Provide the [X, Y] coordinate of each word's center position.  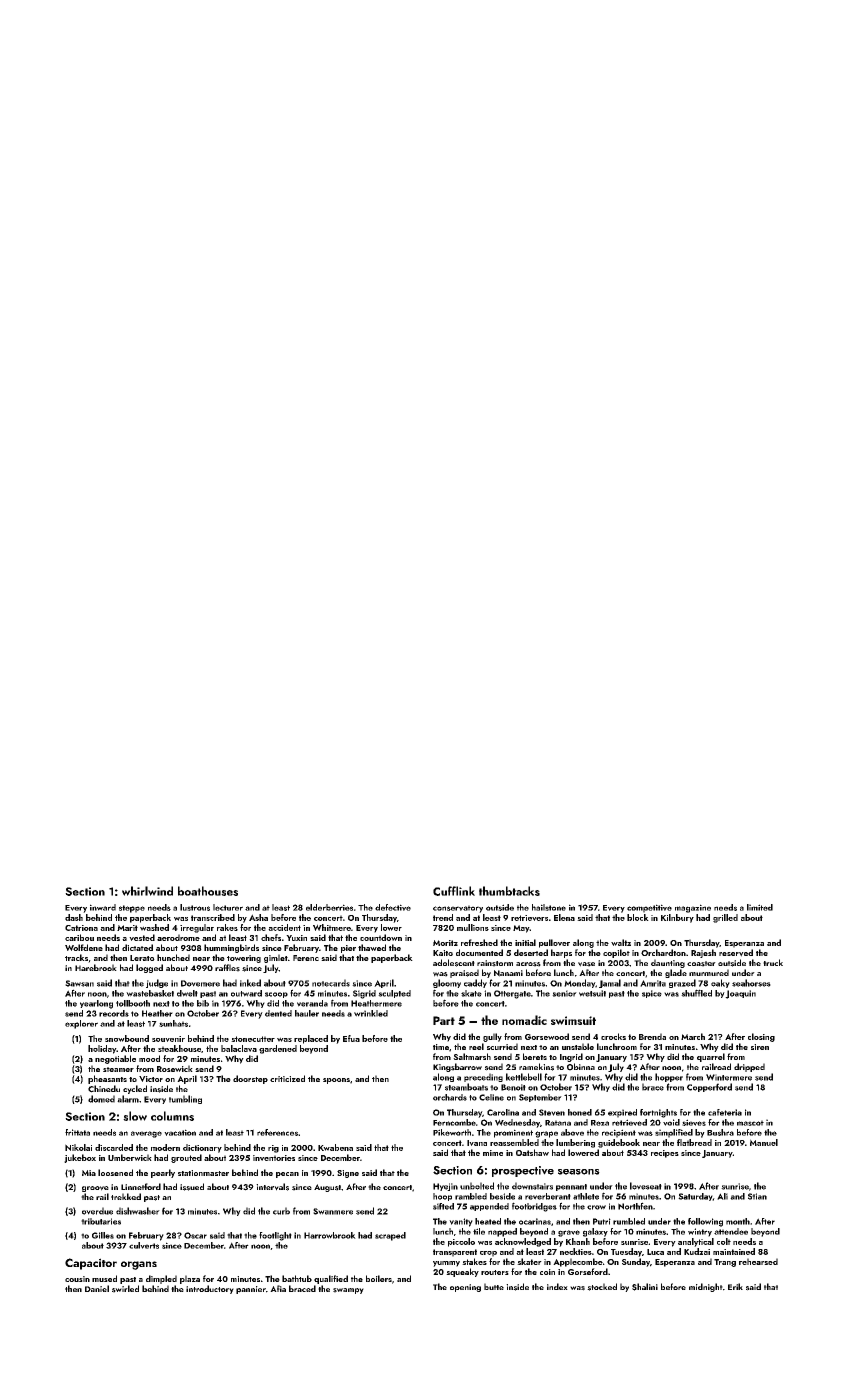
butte [494, 1286]
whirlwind [147, 891]
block [638, 917]
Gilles [103, 1235]
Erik [735, 1286]
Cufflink [454, 891]
